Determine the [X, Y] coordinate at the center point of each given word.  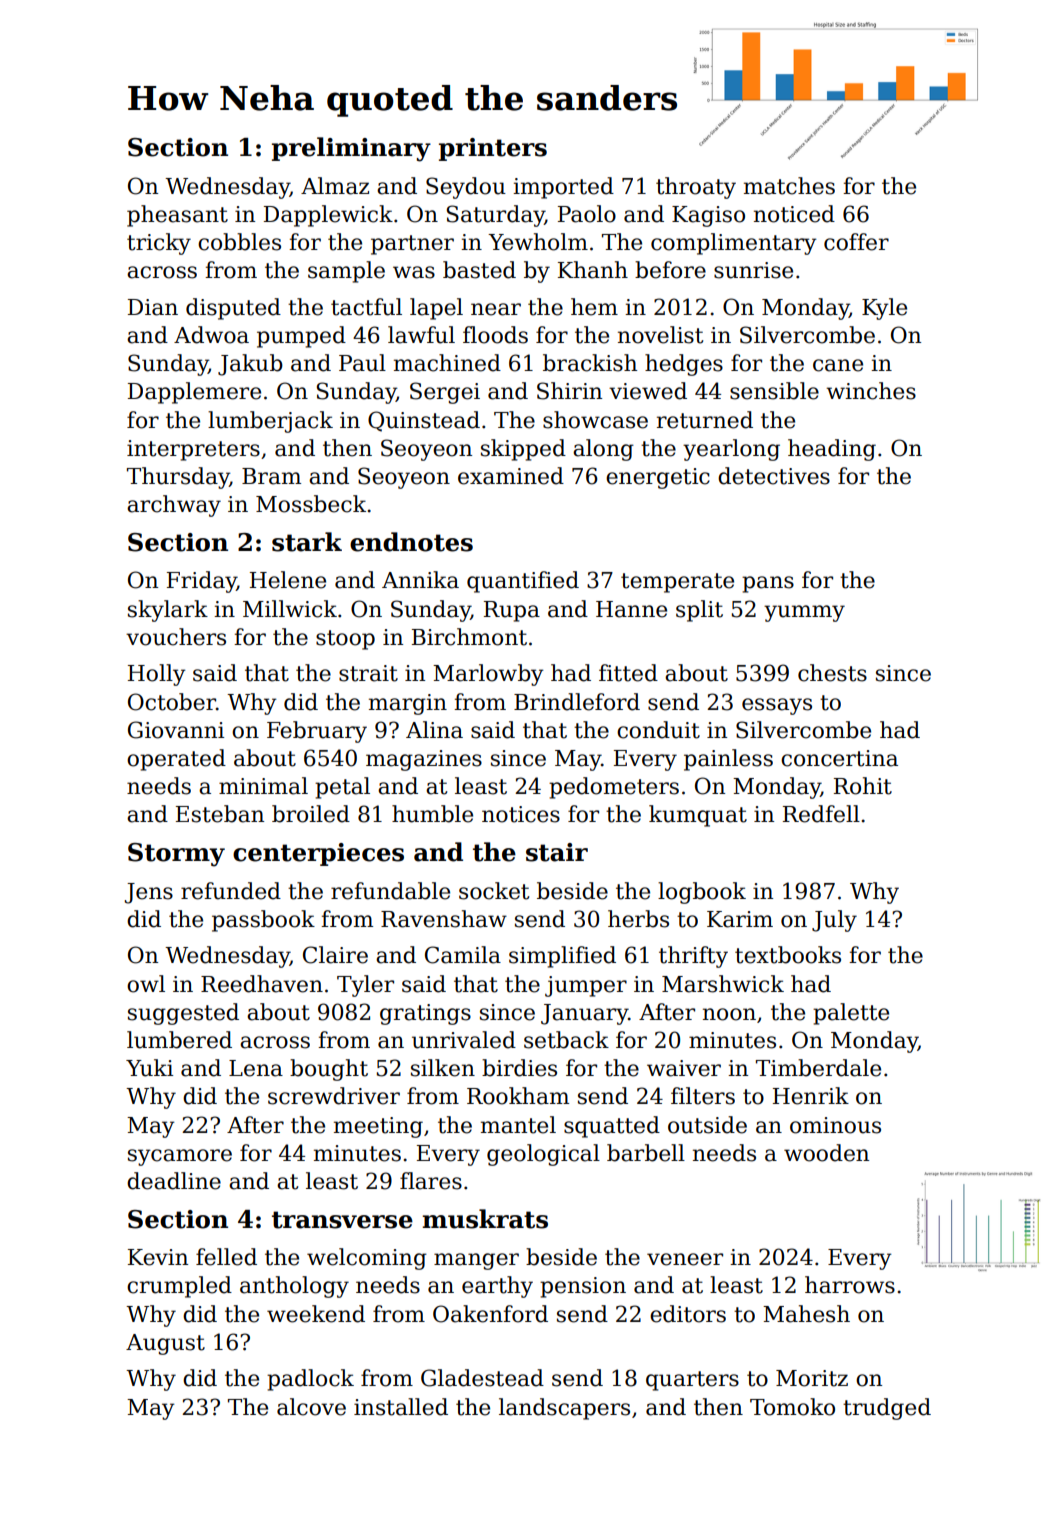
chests [832, 673]
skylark [168, 611]
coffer [856, 242]
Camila [463, 955]
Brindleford [577, 702]
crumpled [179, 1287]
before [670, 270]
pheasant [177, 216]
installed [401, 1407]
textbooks [788, 955]
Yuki [149, 1068]
